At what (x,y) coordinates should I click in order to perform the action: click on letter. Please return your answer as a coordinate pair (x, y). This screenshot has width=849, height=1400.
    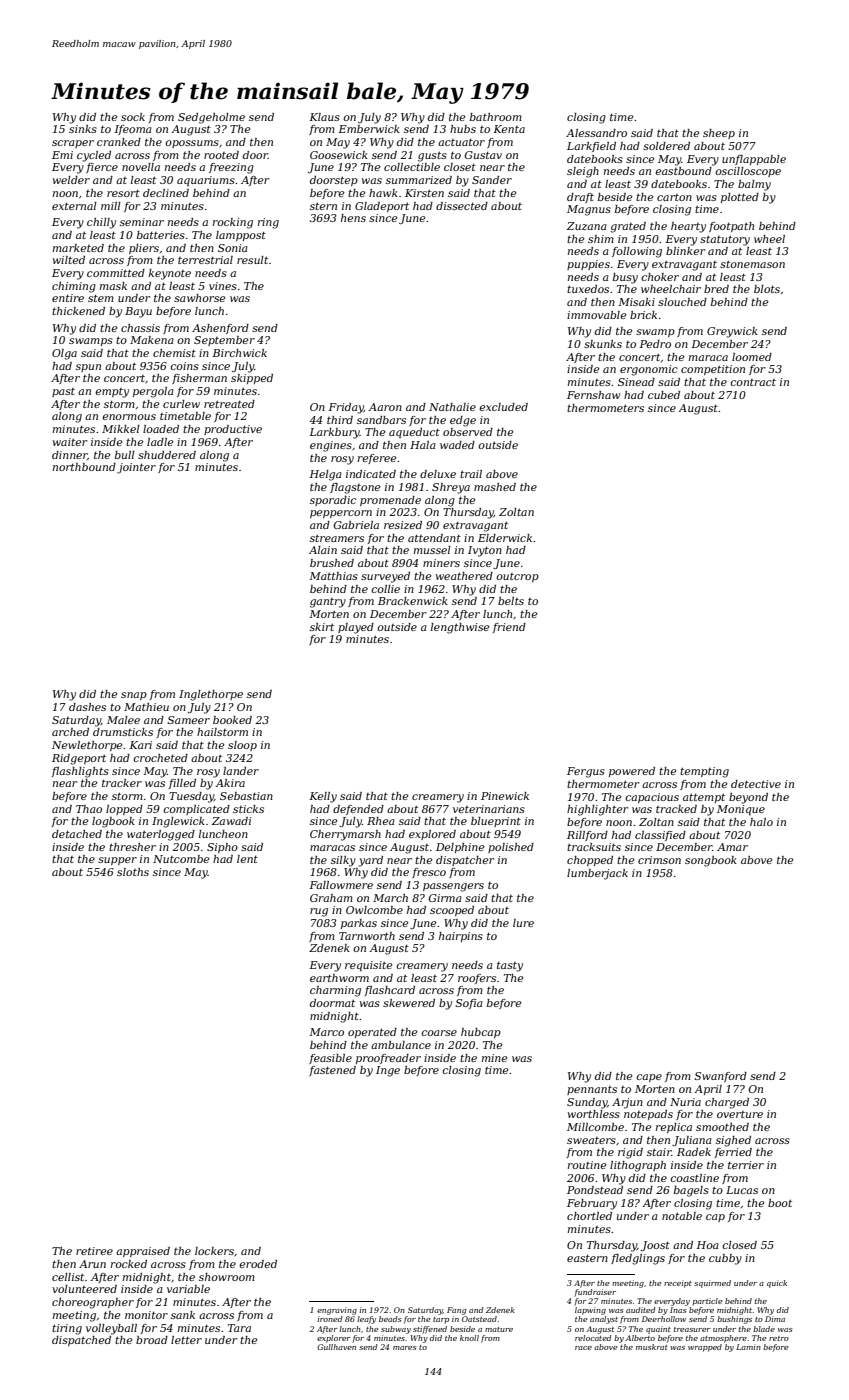
    Looking at the image, I should click on (186, 1340).
